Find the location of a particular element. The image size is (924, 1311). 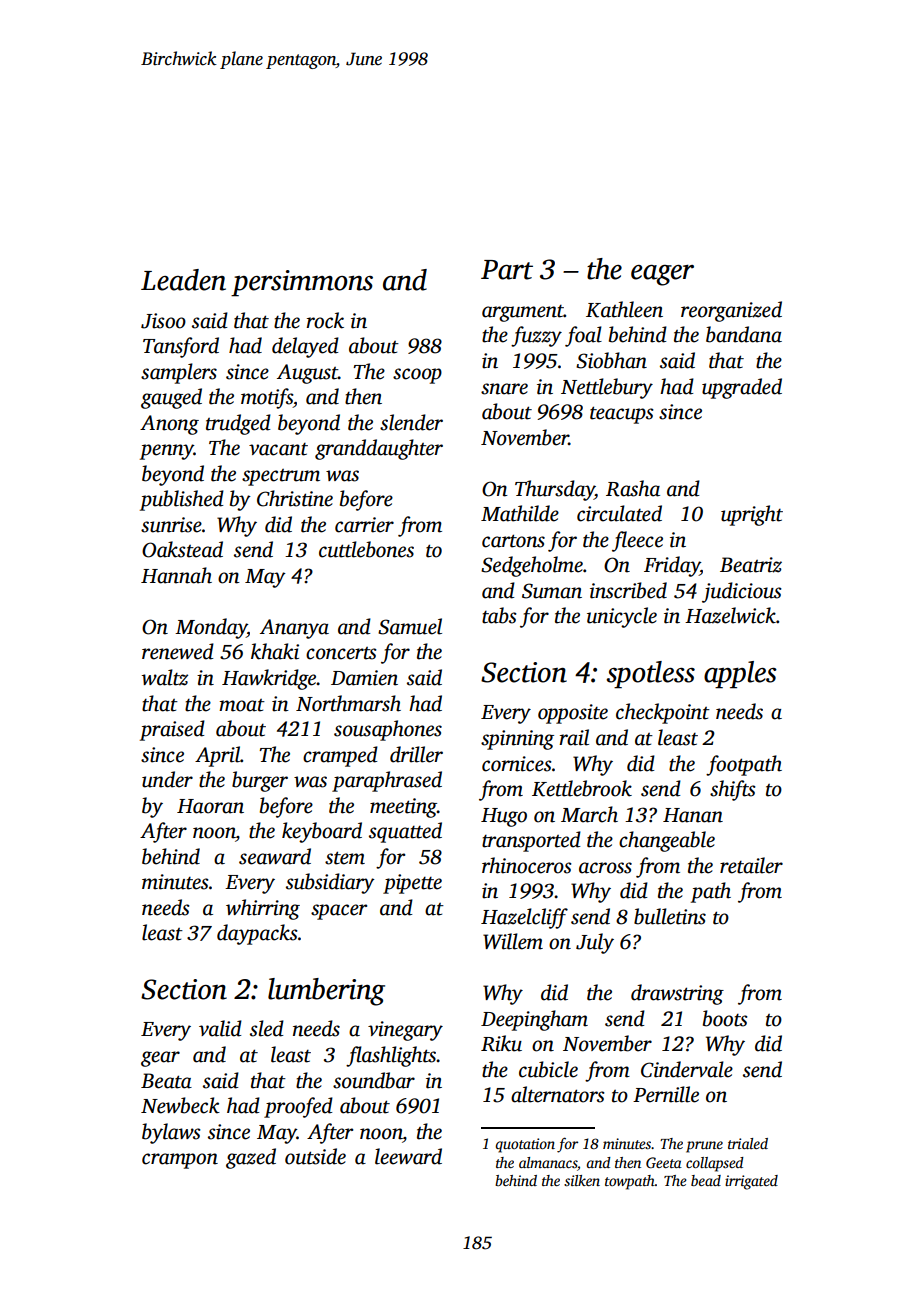

Sedgeholme is located at coordinates (532, 566).
